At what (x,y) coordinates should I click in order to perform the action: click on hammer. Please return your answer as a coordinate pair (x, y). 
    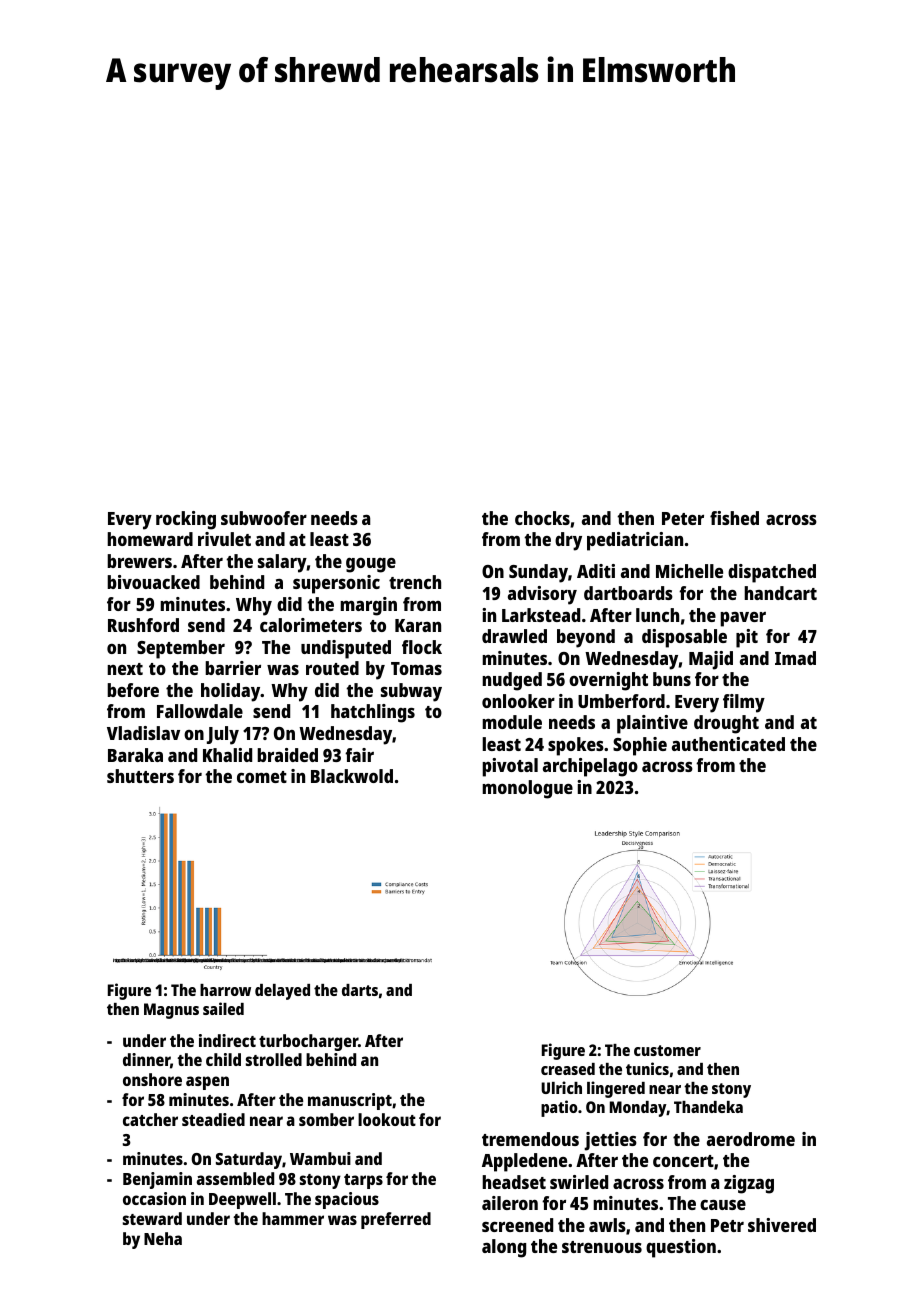
    Looking at the image, I should click on (293, 1218).
